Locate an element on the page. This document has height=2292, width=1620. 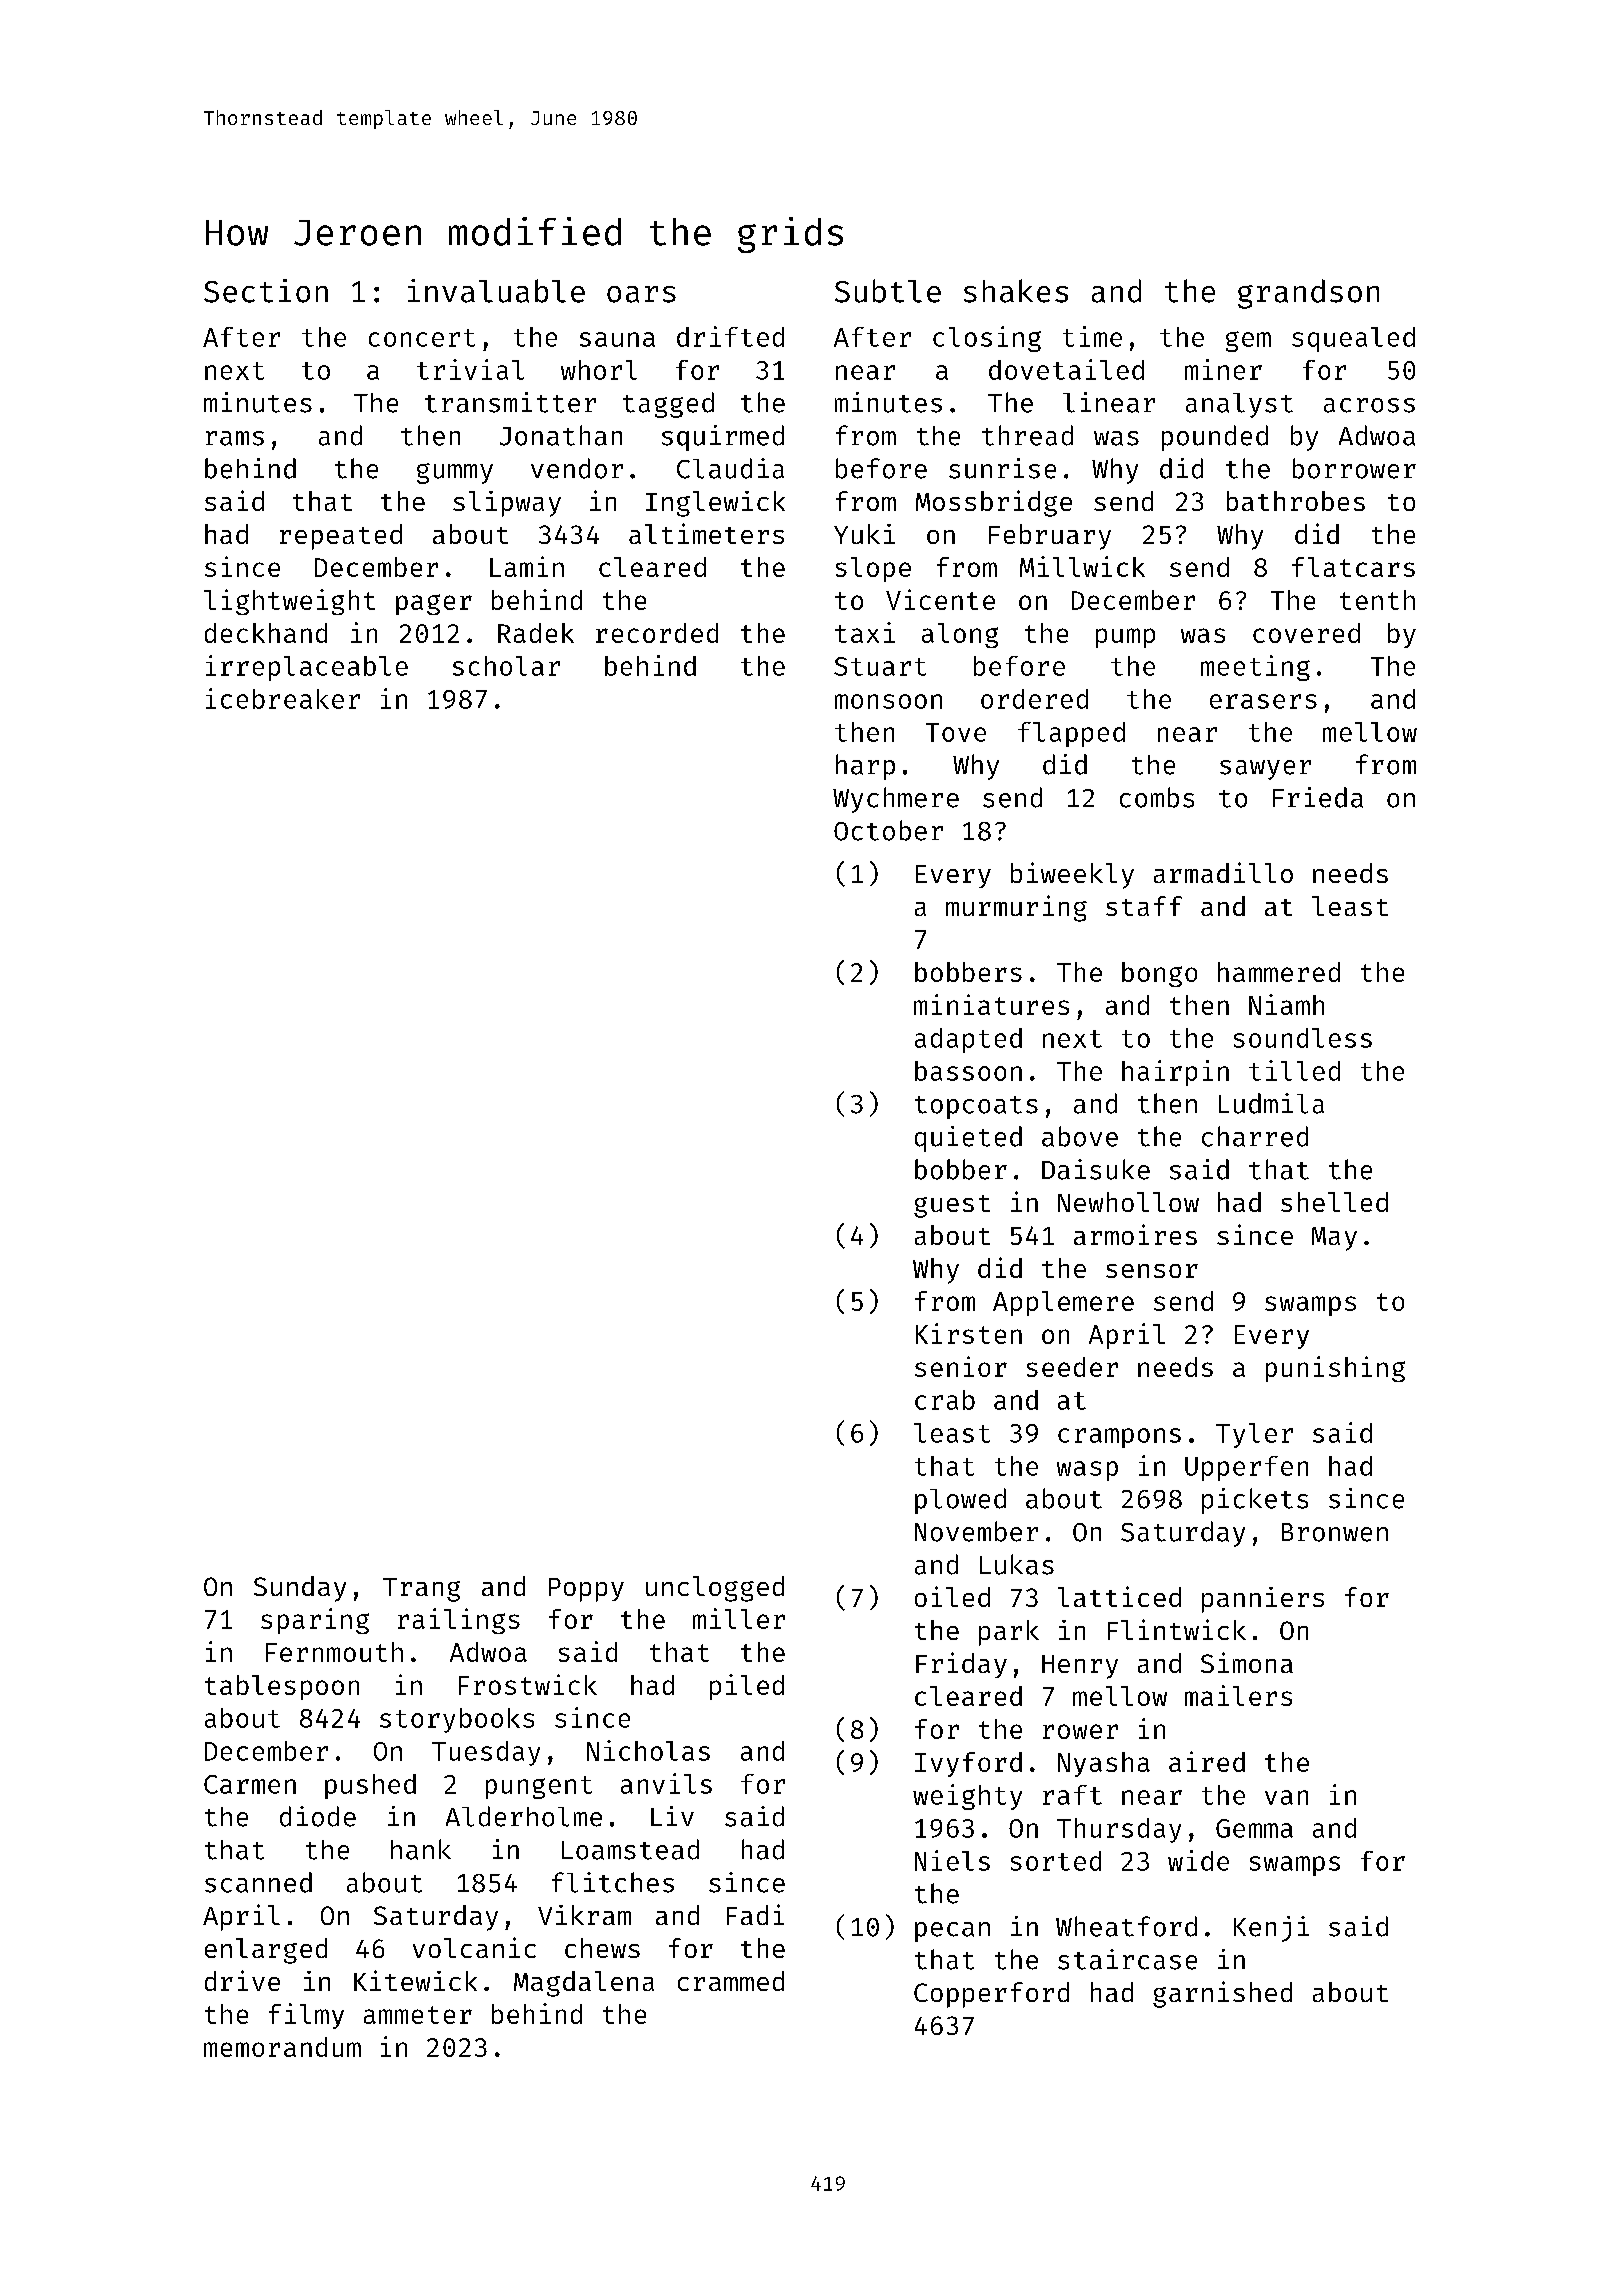
icebreaker is located at coordinates (283, 698).
